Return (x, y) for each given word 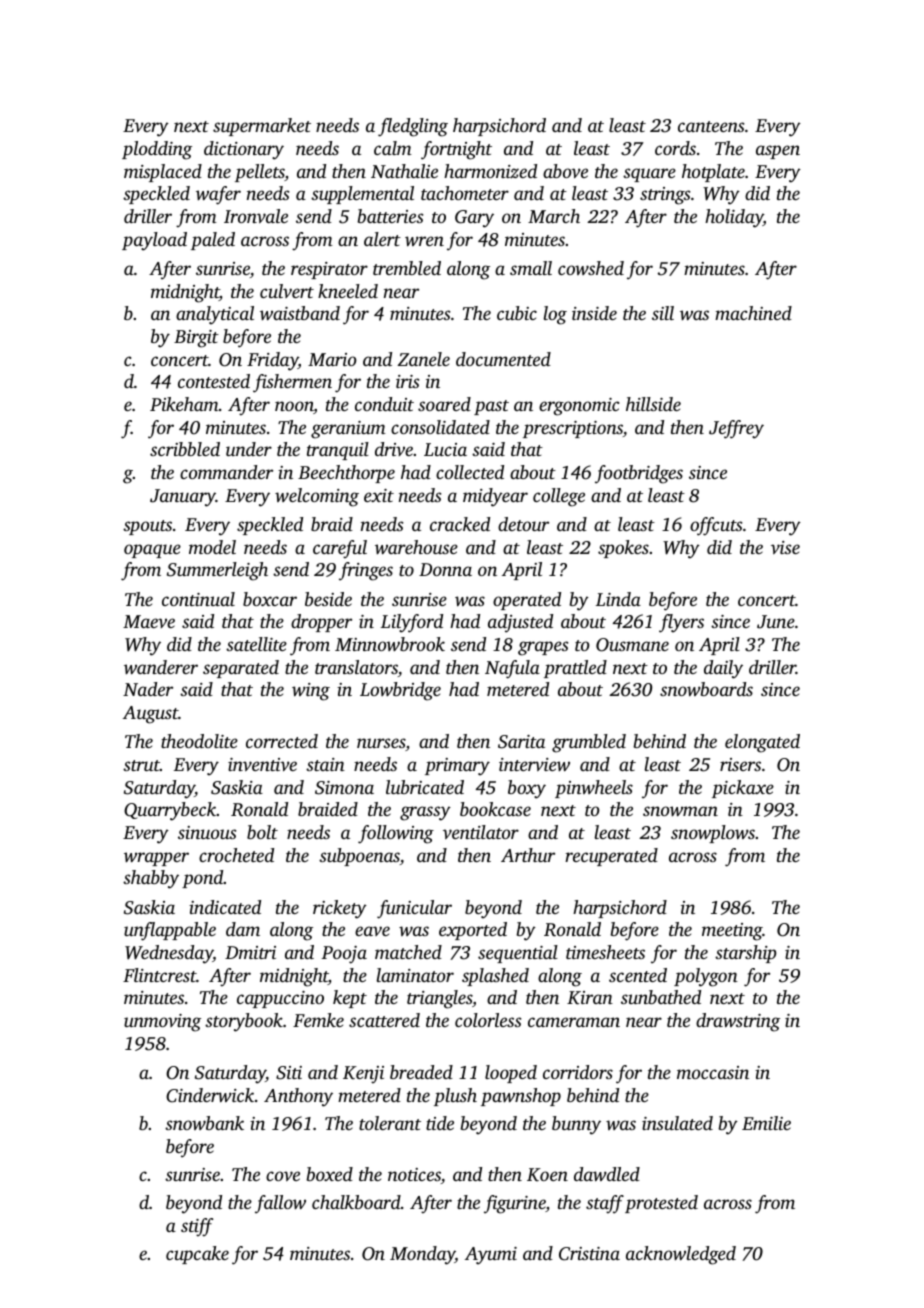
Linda (618, 599)
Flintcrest (159, 975)
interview (534, 764)
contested (214, 381)
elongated (762, 743)
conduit (384, 404)
